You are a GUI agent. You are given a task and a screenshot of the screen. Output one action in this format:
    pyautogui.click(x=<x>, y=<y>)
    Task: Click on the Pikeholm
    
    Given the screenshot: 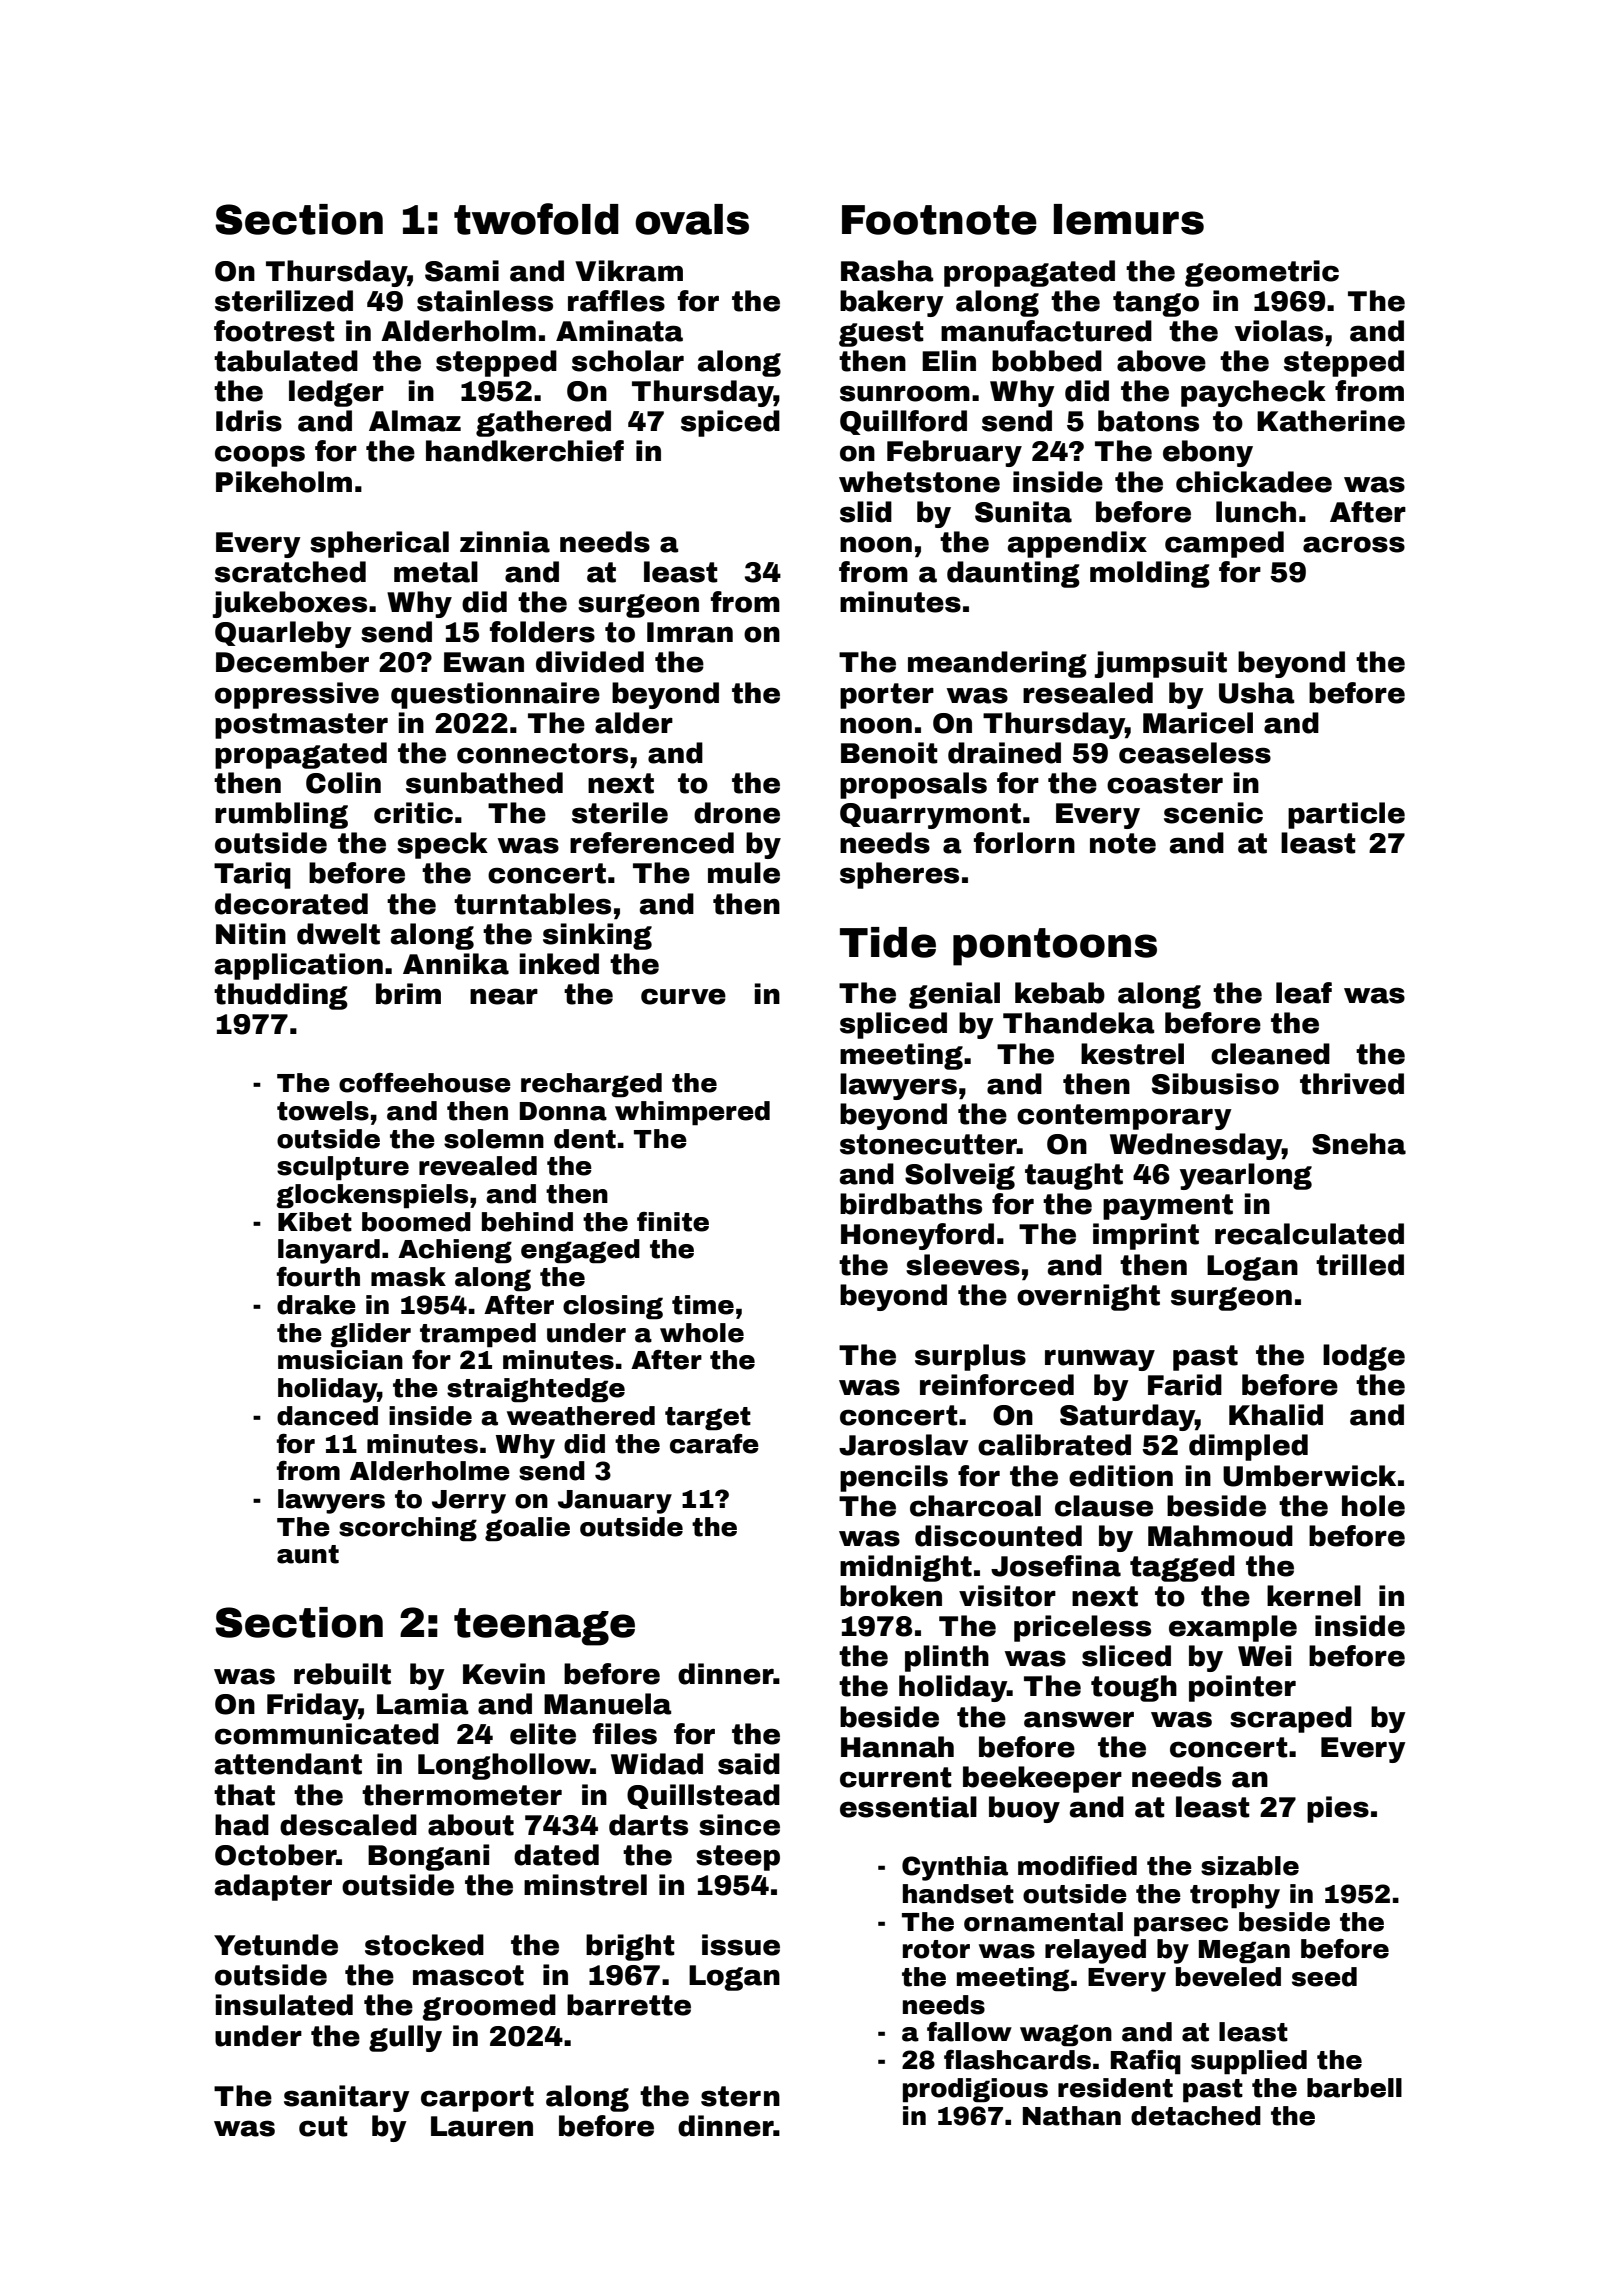 What is the action you would take?
    pyautogui.click(x=284, y=482)
